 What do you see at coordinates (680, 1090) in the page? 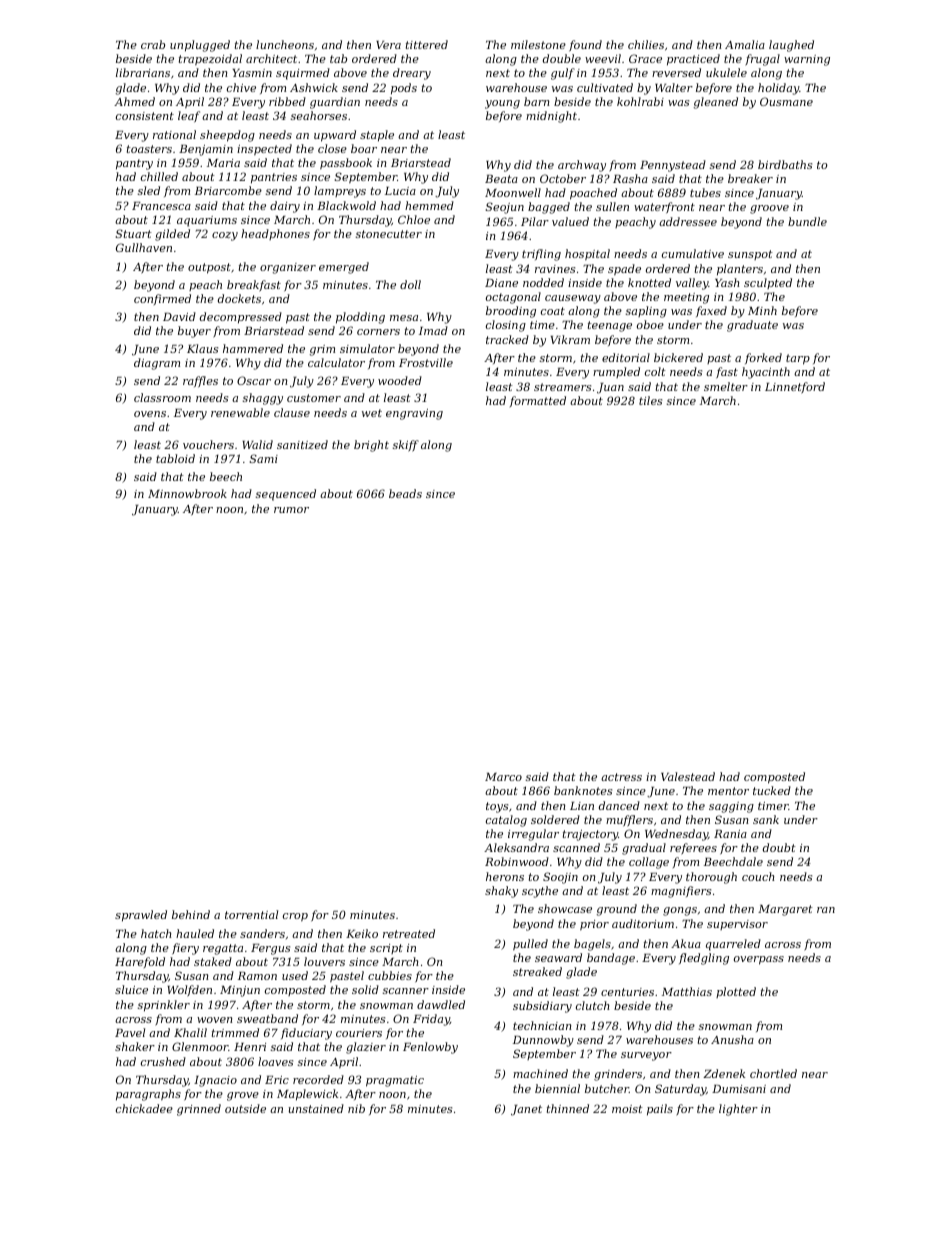
I see `Saturday` at bounding box center [680, 1090].
